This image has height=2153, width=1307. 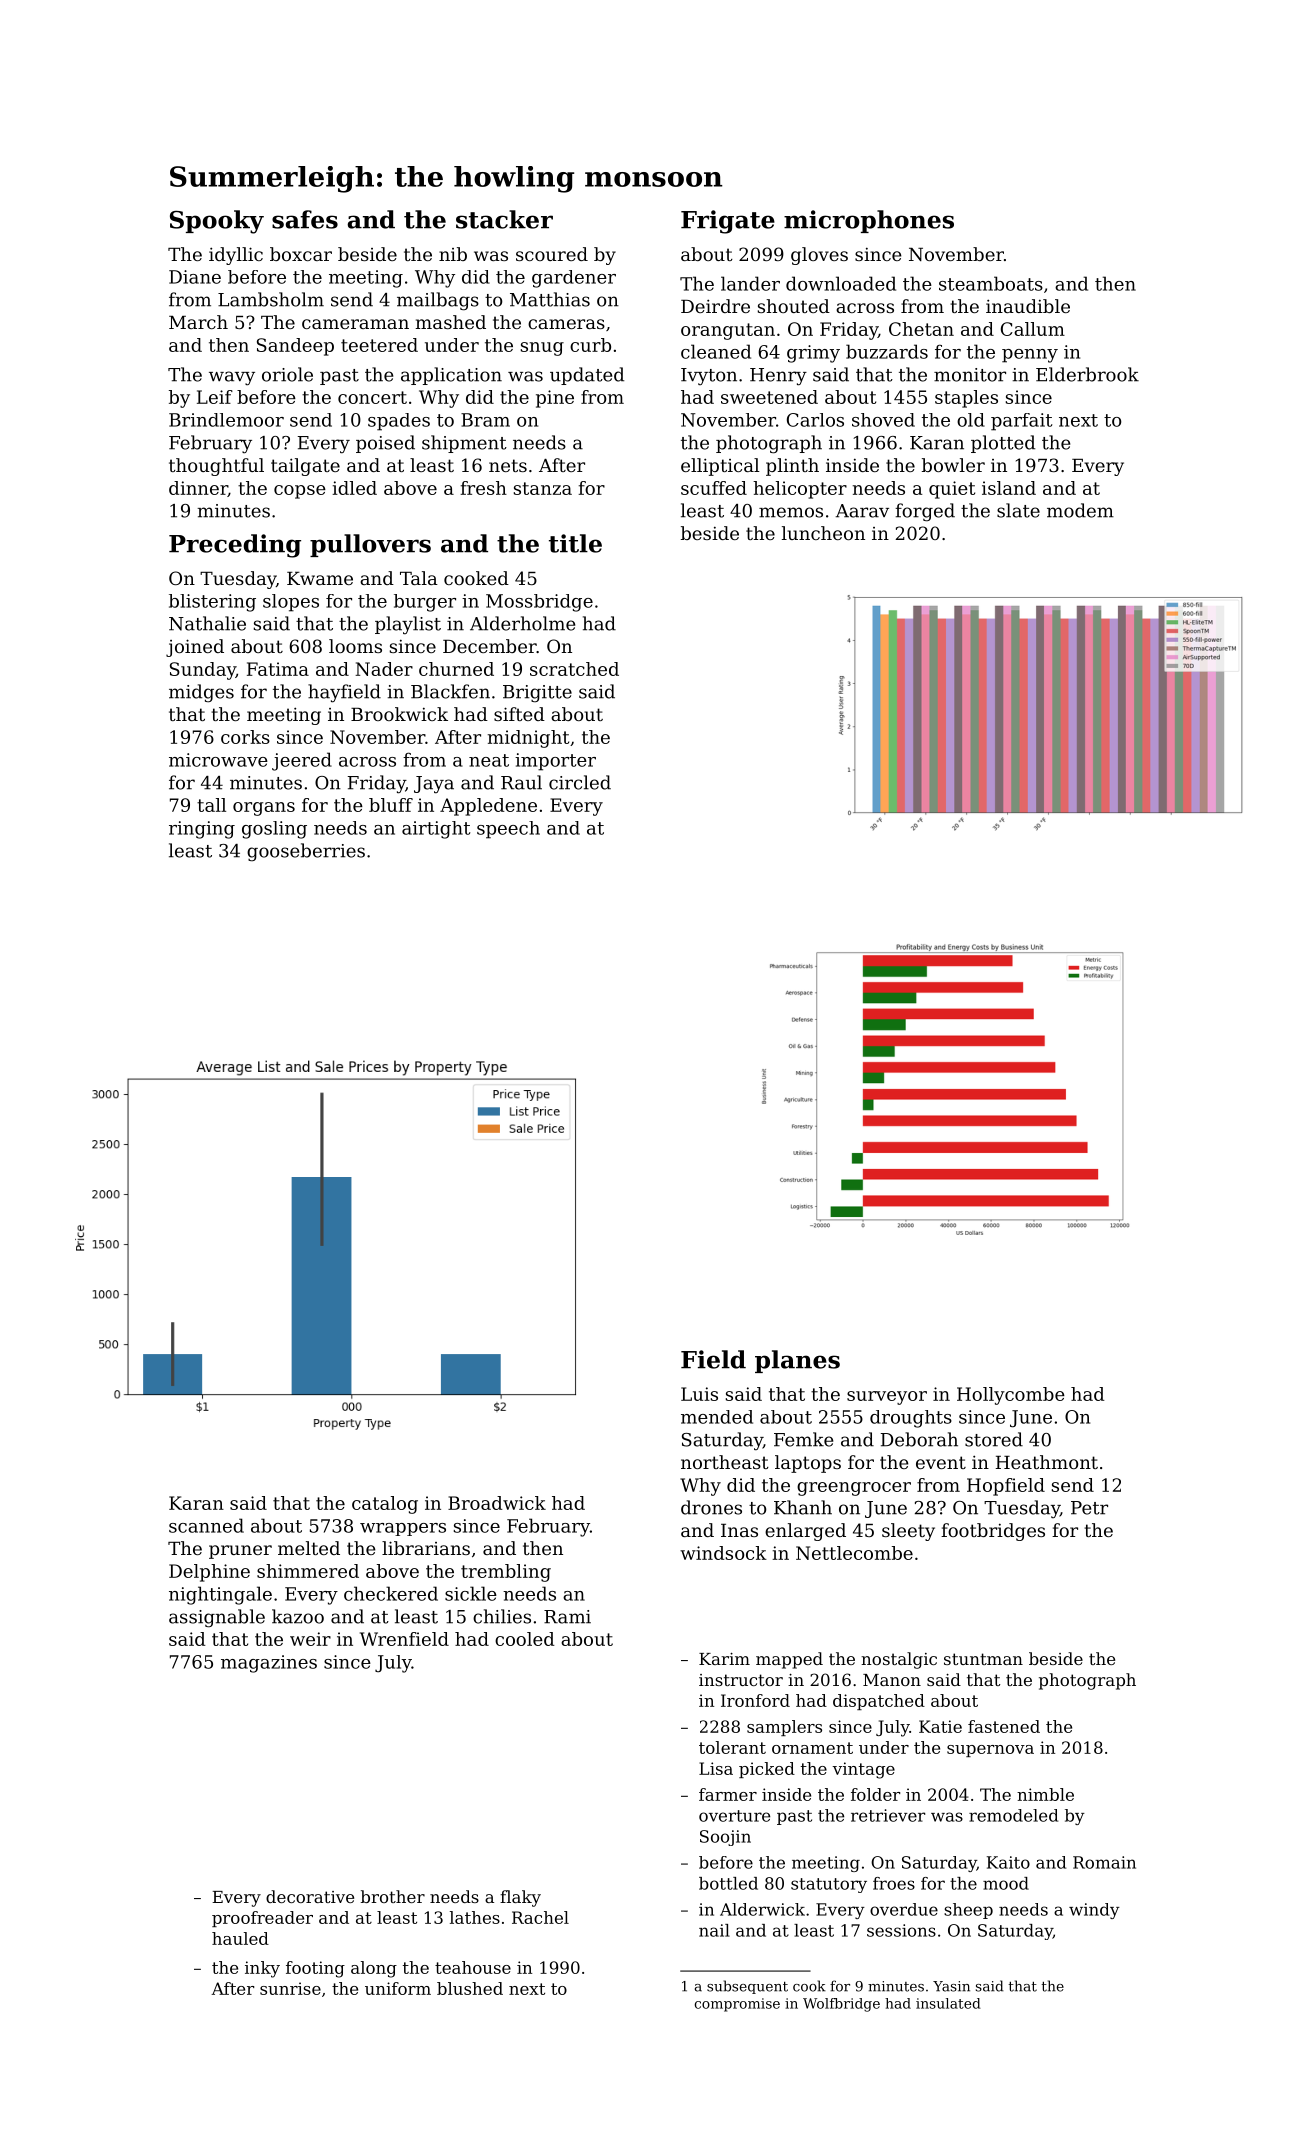 I want to click on magazines, so click(x=269, y=1664).
